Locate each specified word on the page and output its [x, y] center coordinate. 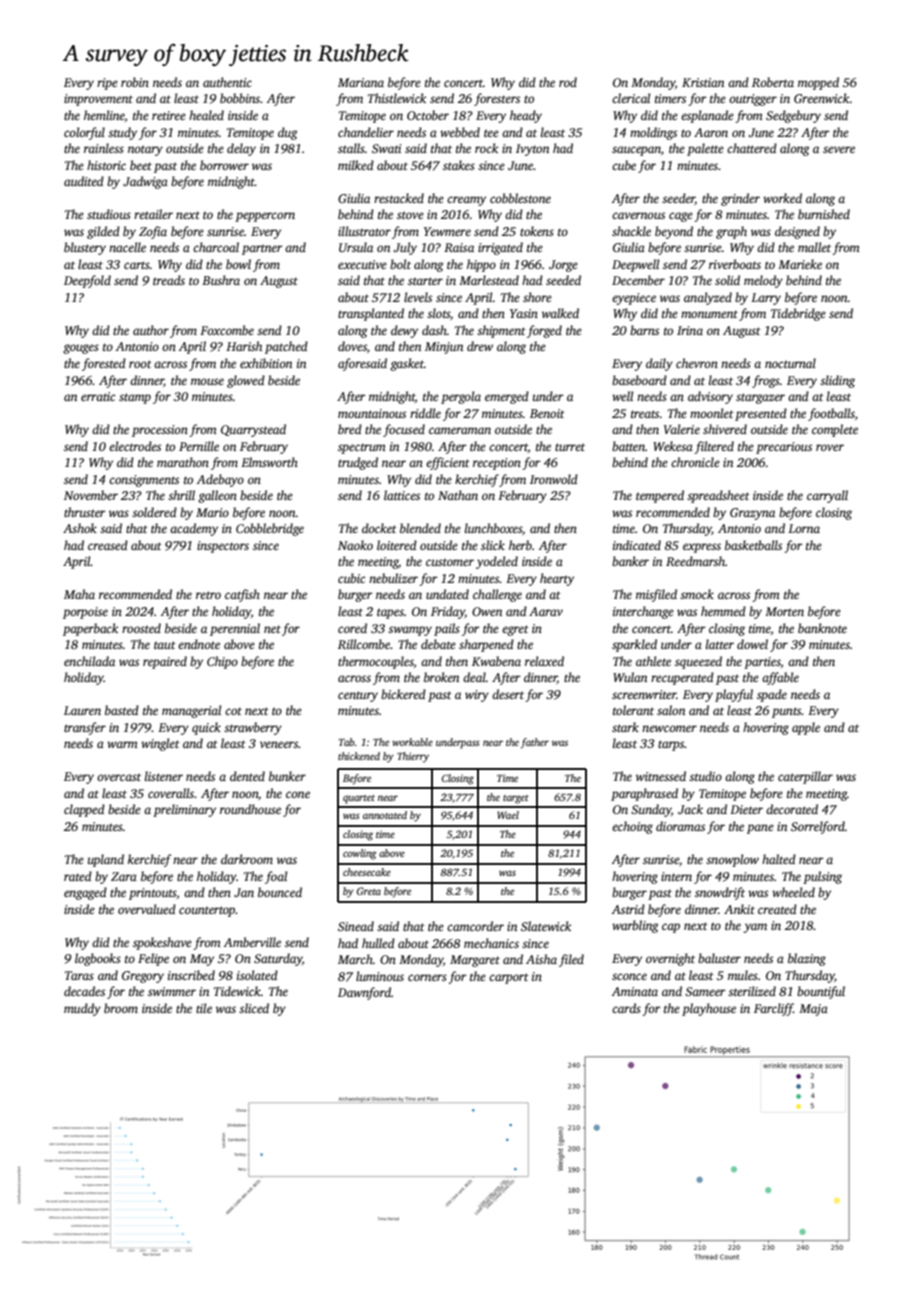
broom [121, 1008]
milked [356, 165]
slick [493, 545]
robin [135, 82]
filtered [714, 447]
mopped [818, 83]
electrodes [135, 446]
